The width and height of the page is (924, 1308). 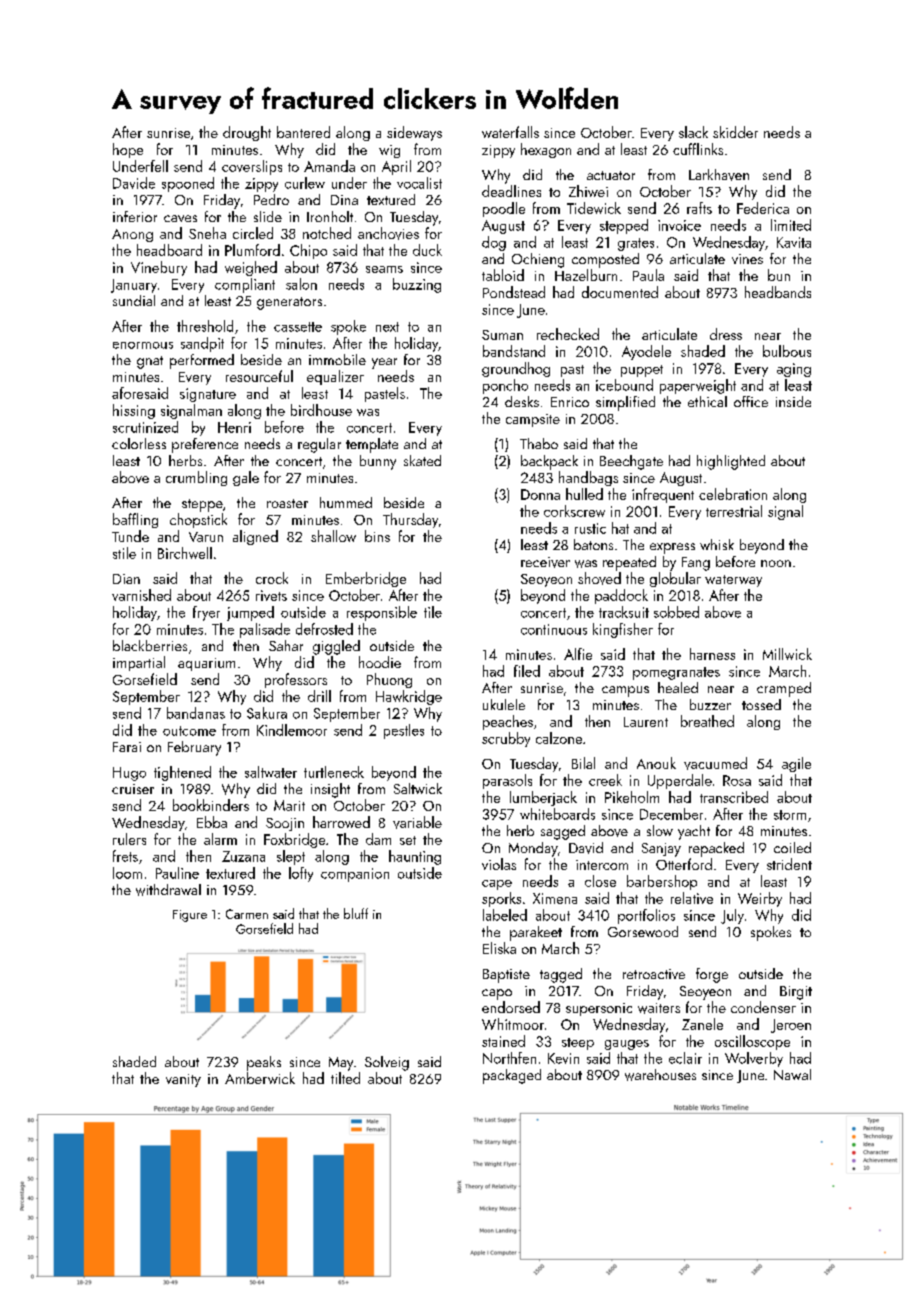 What do you see at coordinates (389, 151) in the page?
I see `wig` at bounding box center [389, 151].
